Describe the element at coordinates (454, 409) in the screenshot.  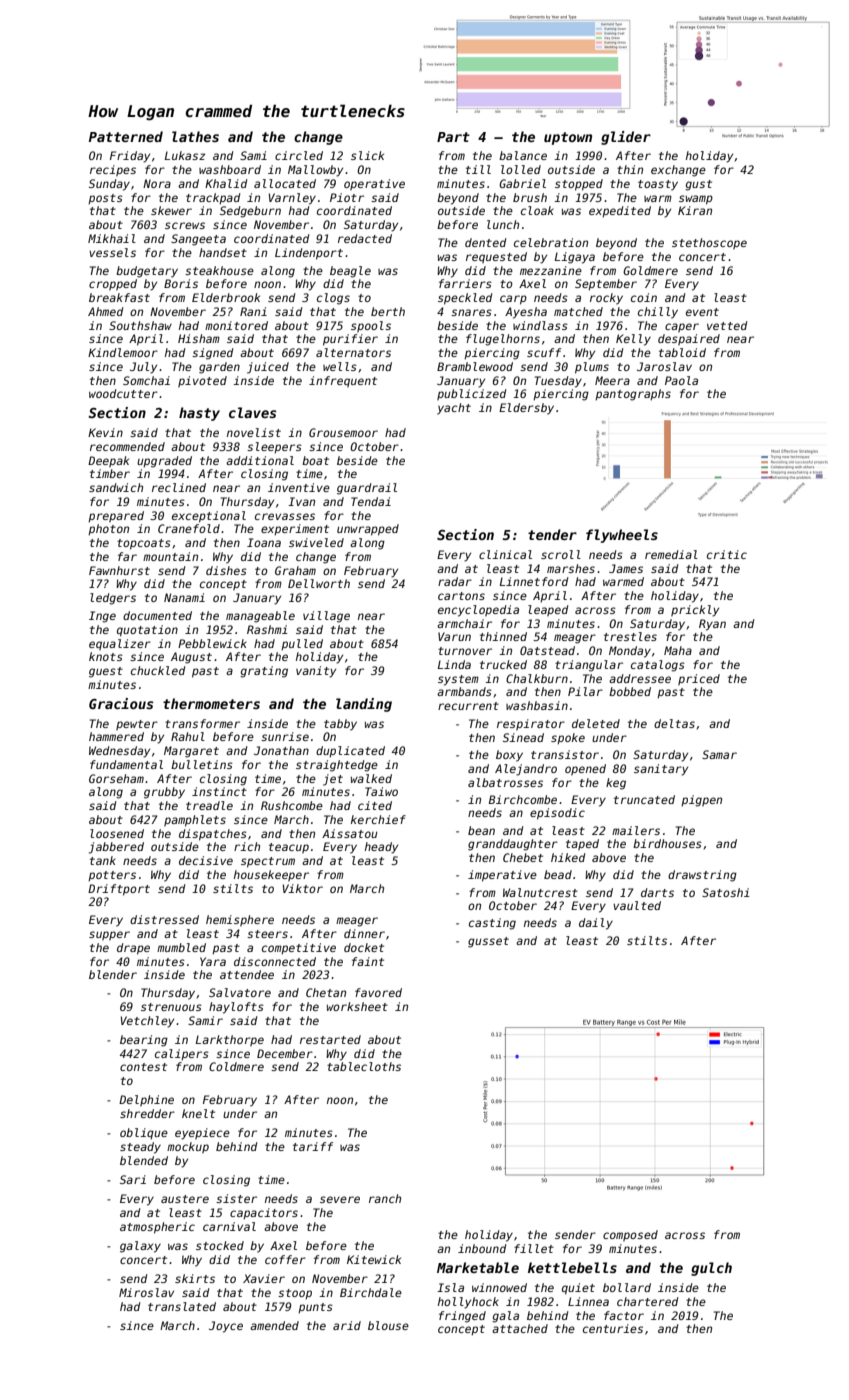
I see `yacht` at that location.
